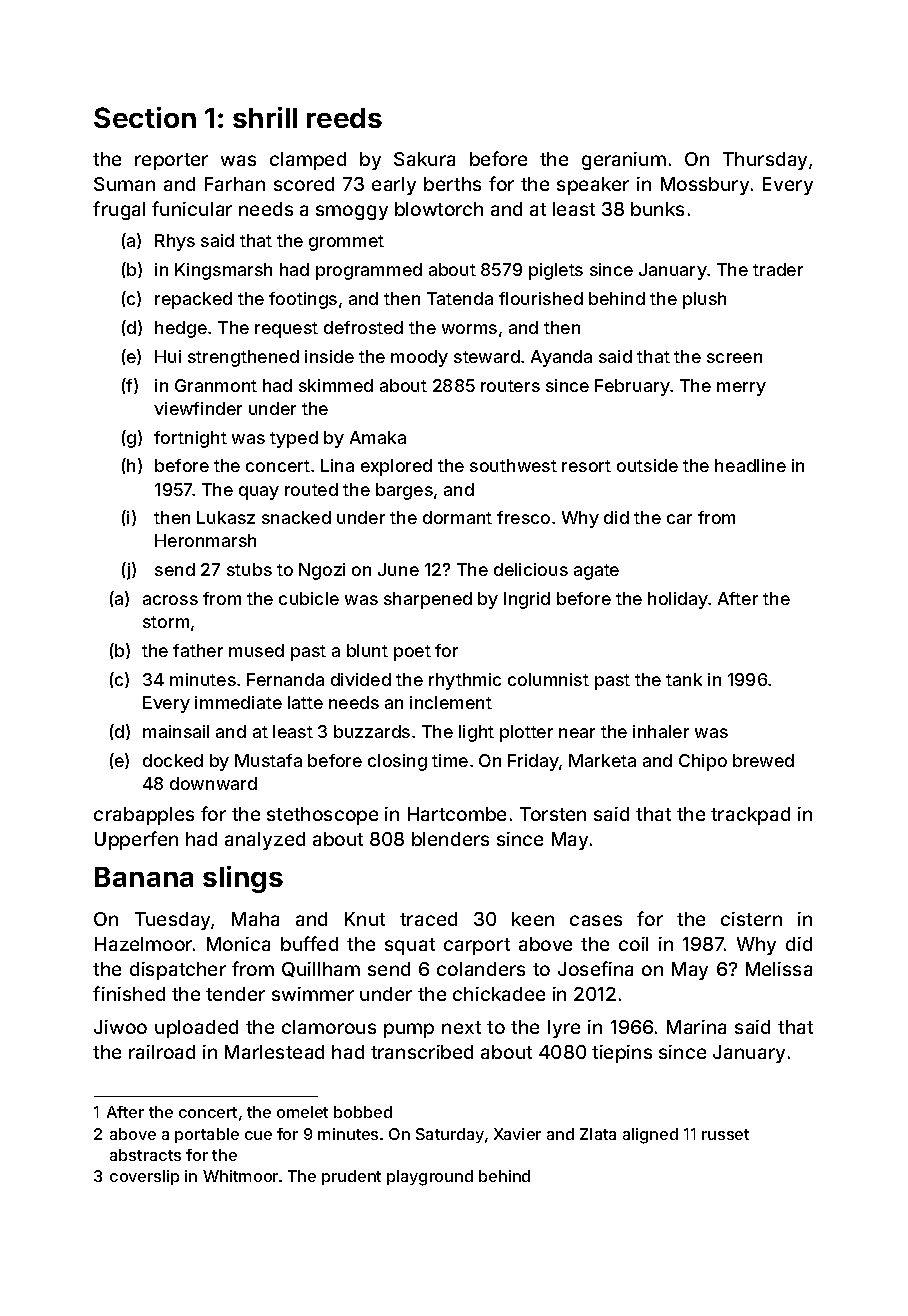 This page has height=1316, width=908. I want to click on Thursday, so click(765, 161).
